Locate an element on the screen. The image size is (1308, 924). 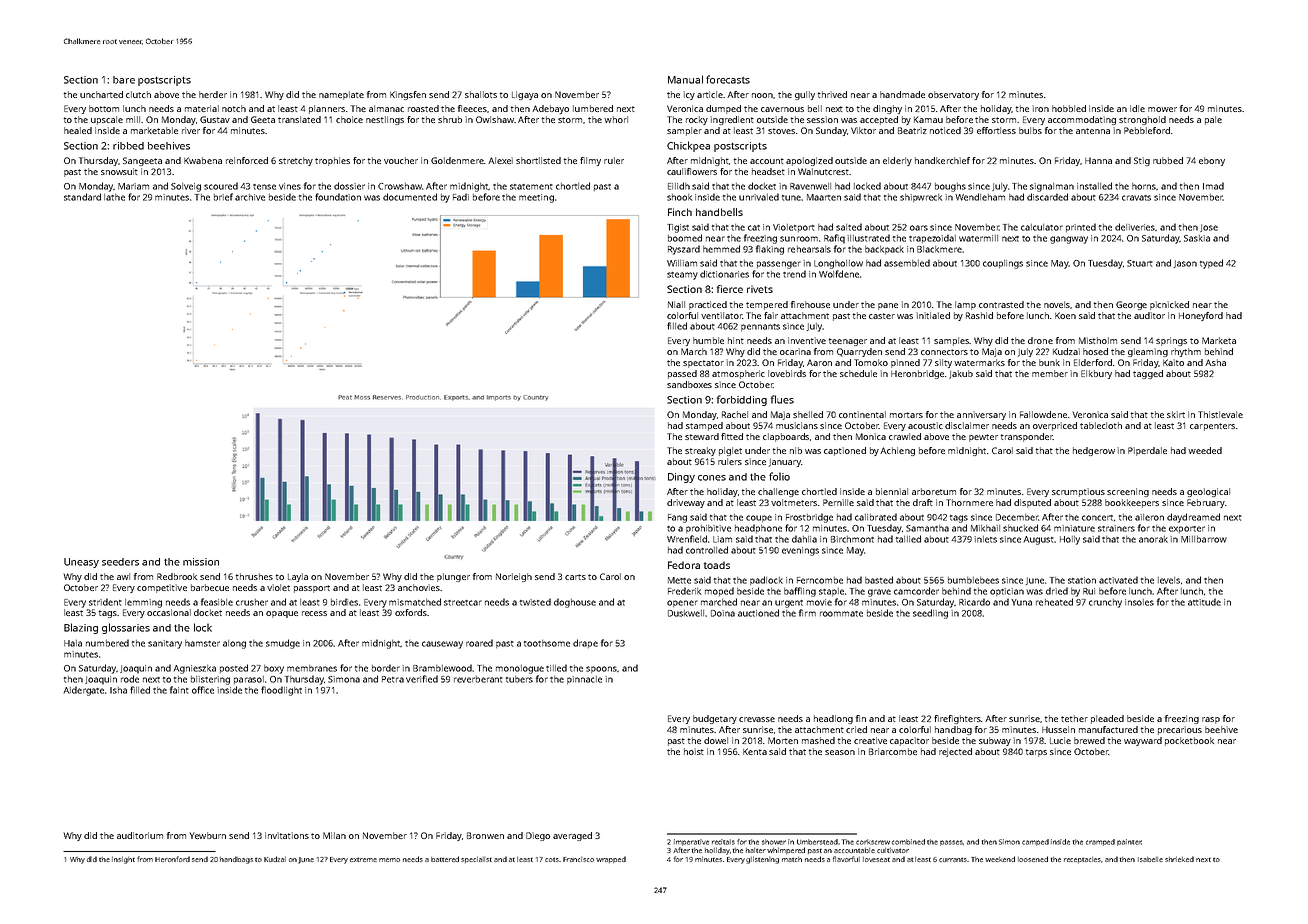
seeders is located at coordinates (120, 562).
